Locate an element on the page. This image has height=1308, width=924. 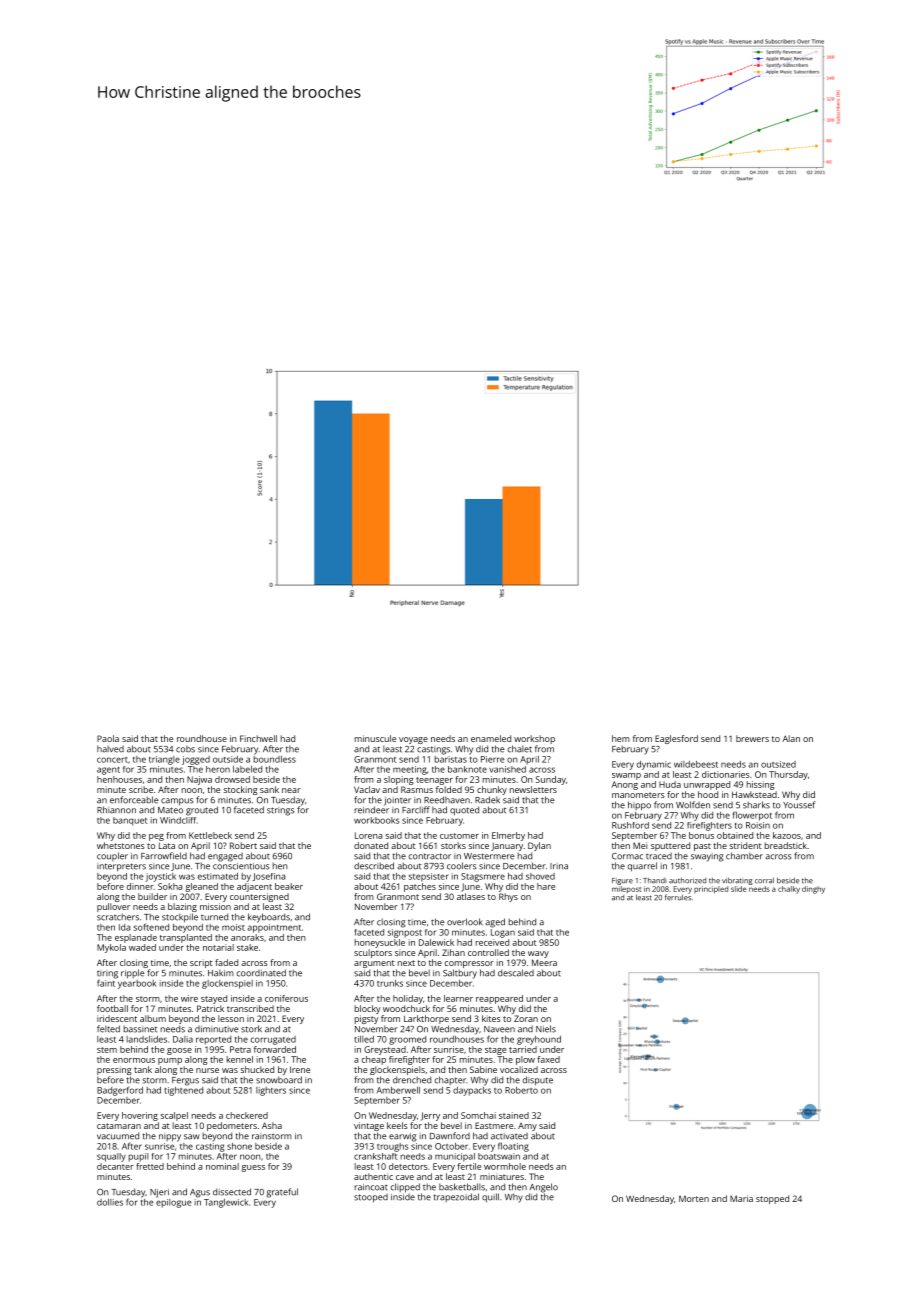
Fergus is located at coordinates (185, 1081).
